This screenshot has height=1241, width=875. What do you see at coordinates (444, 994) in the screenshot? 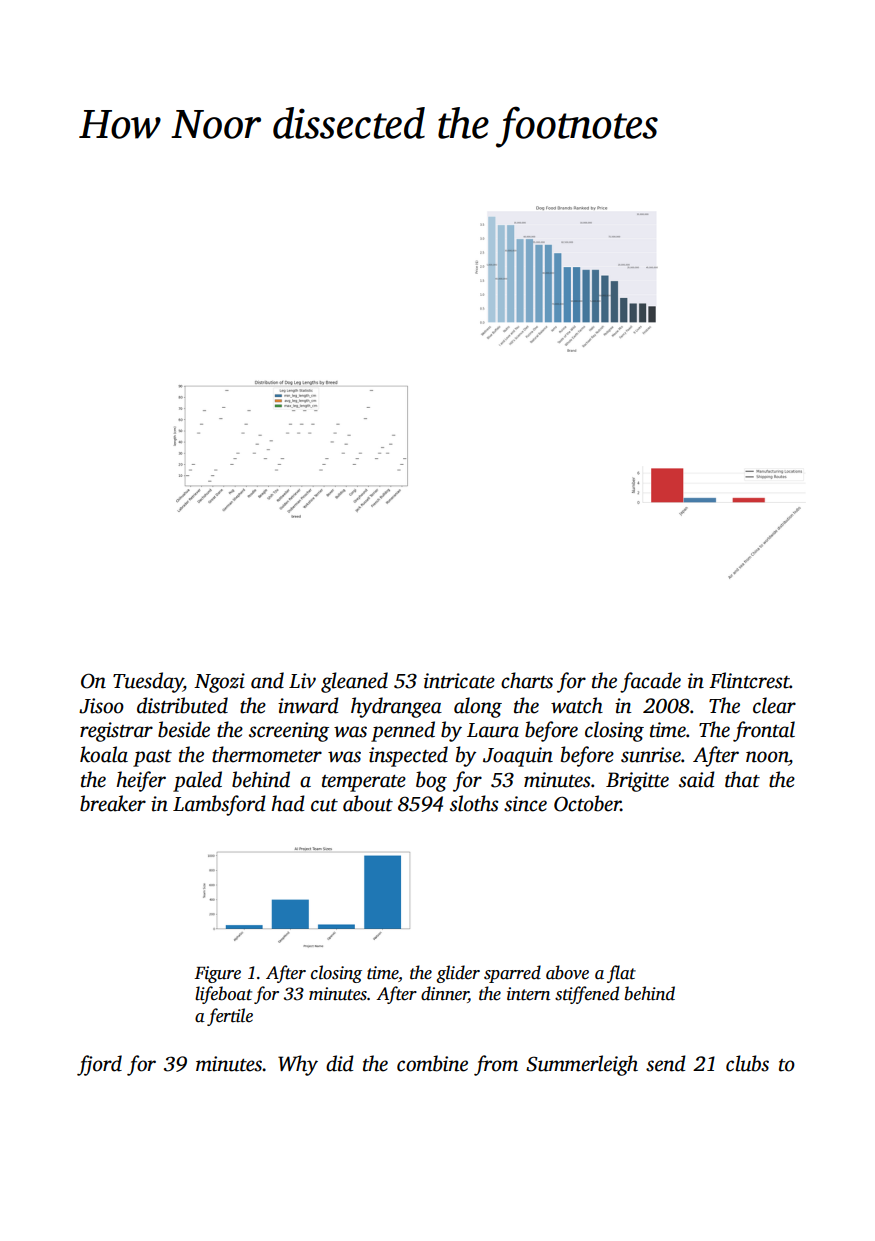
I see `dinner` at bounding box center [444, 994].
